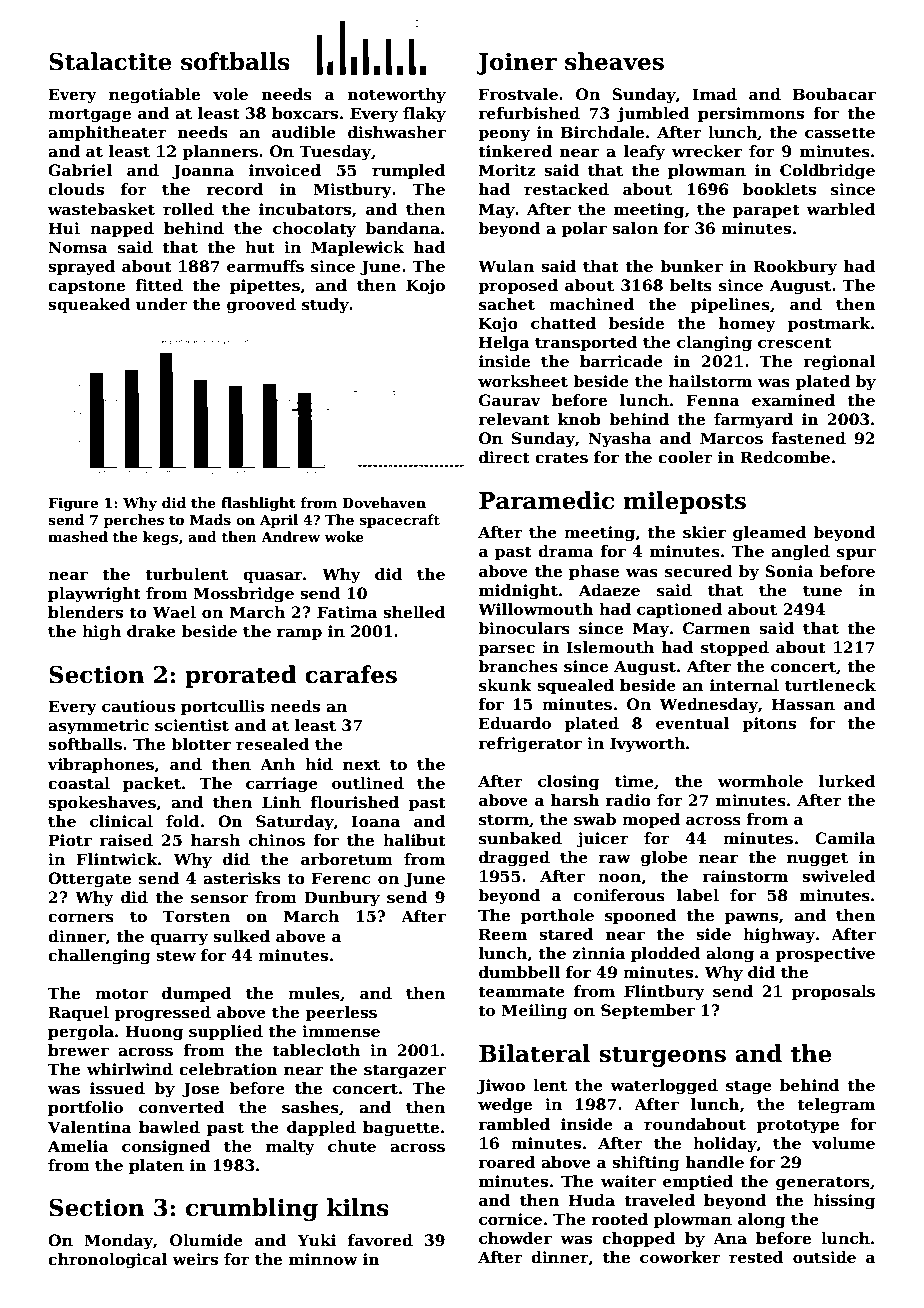 The height and width of the screenshot is (1308, 924). What do you see at coordinates (354, 802) in the screenshot?
I see `flourished` at bounding box center [354, 802].
